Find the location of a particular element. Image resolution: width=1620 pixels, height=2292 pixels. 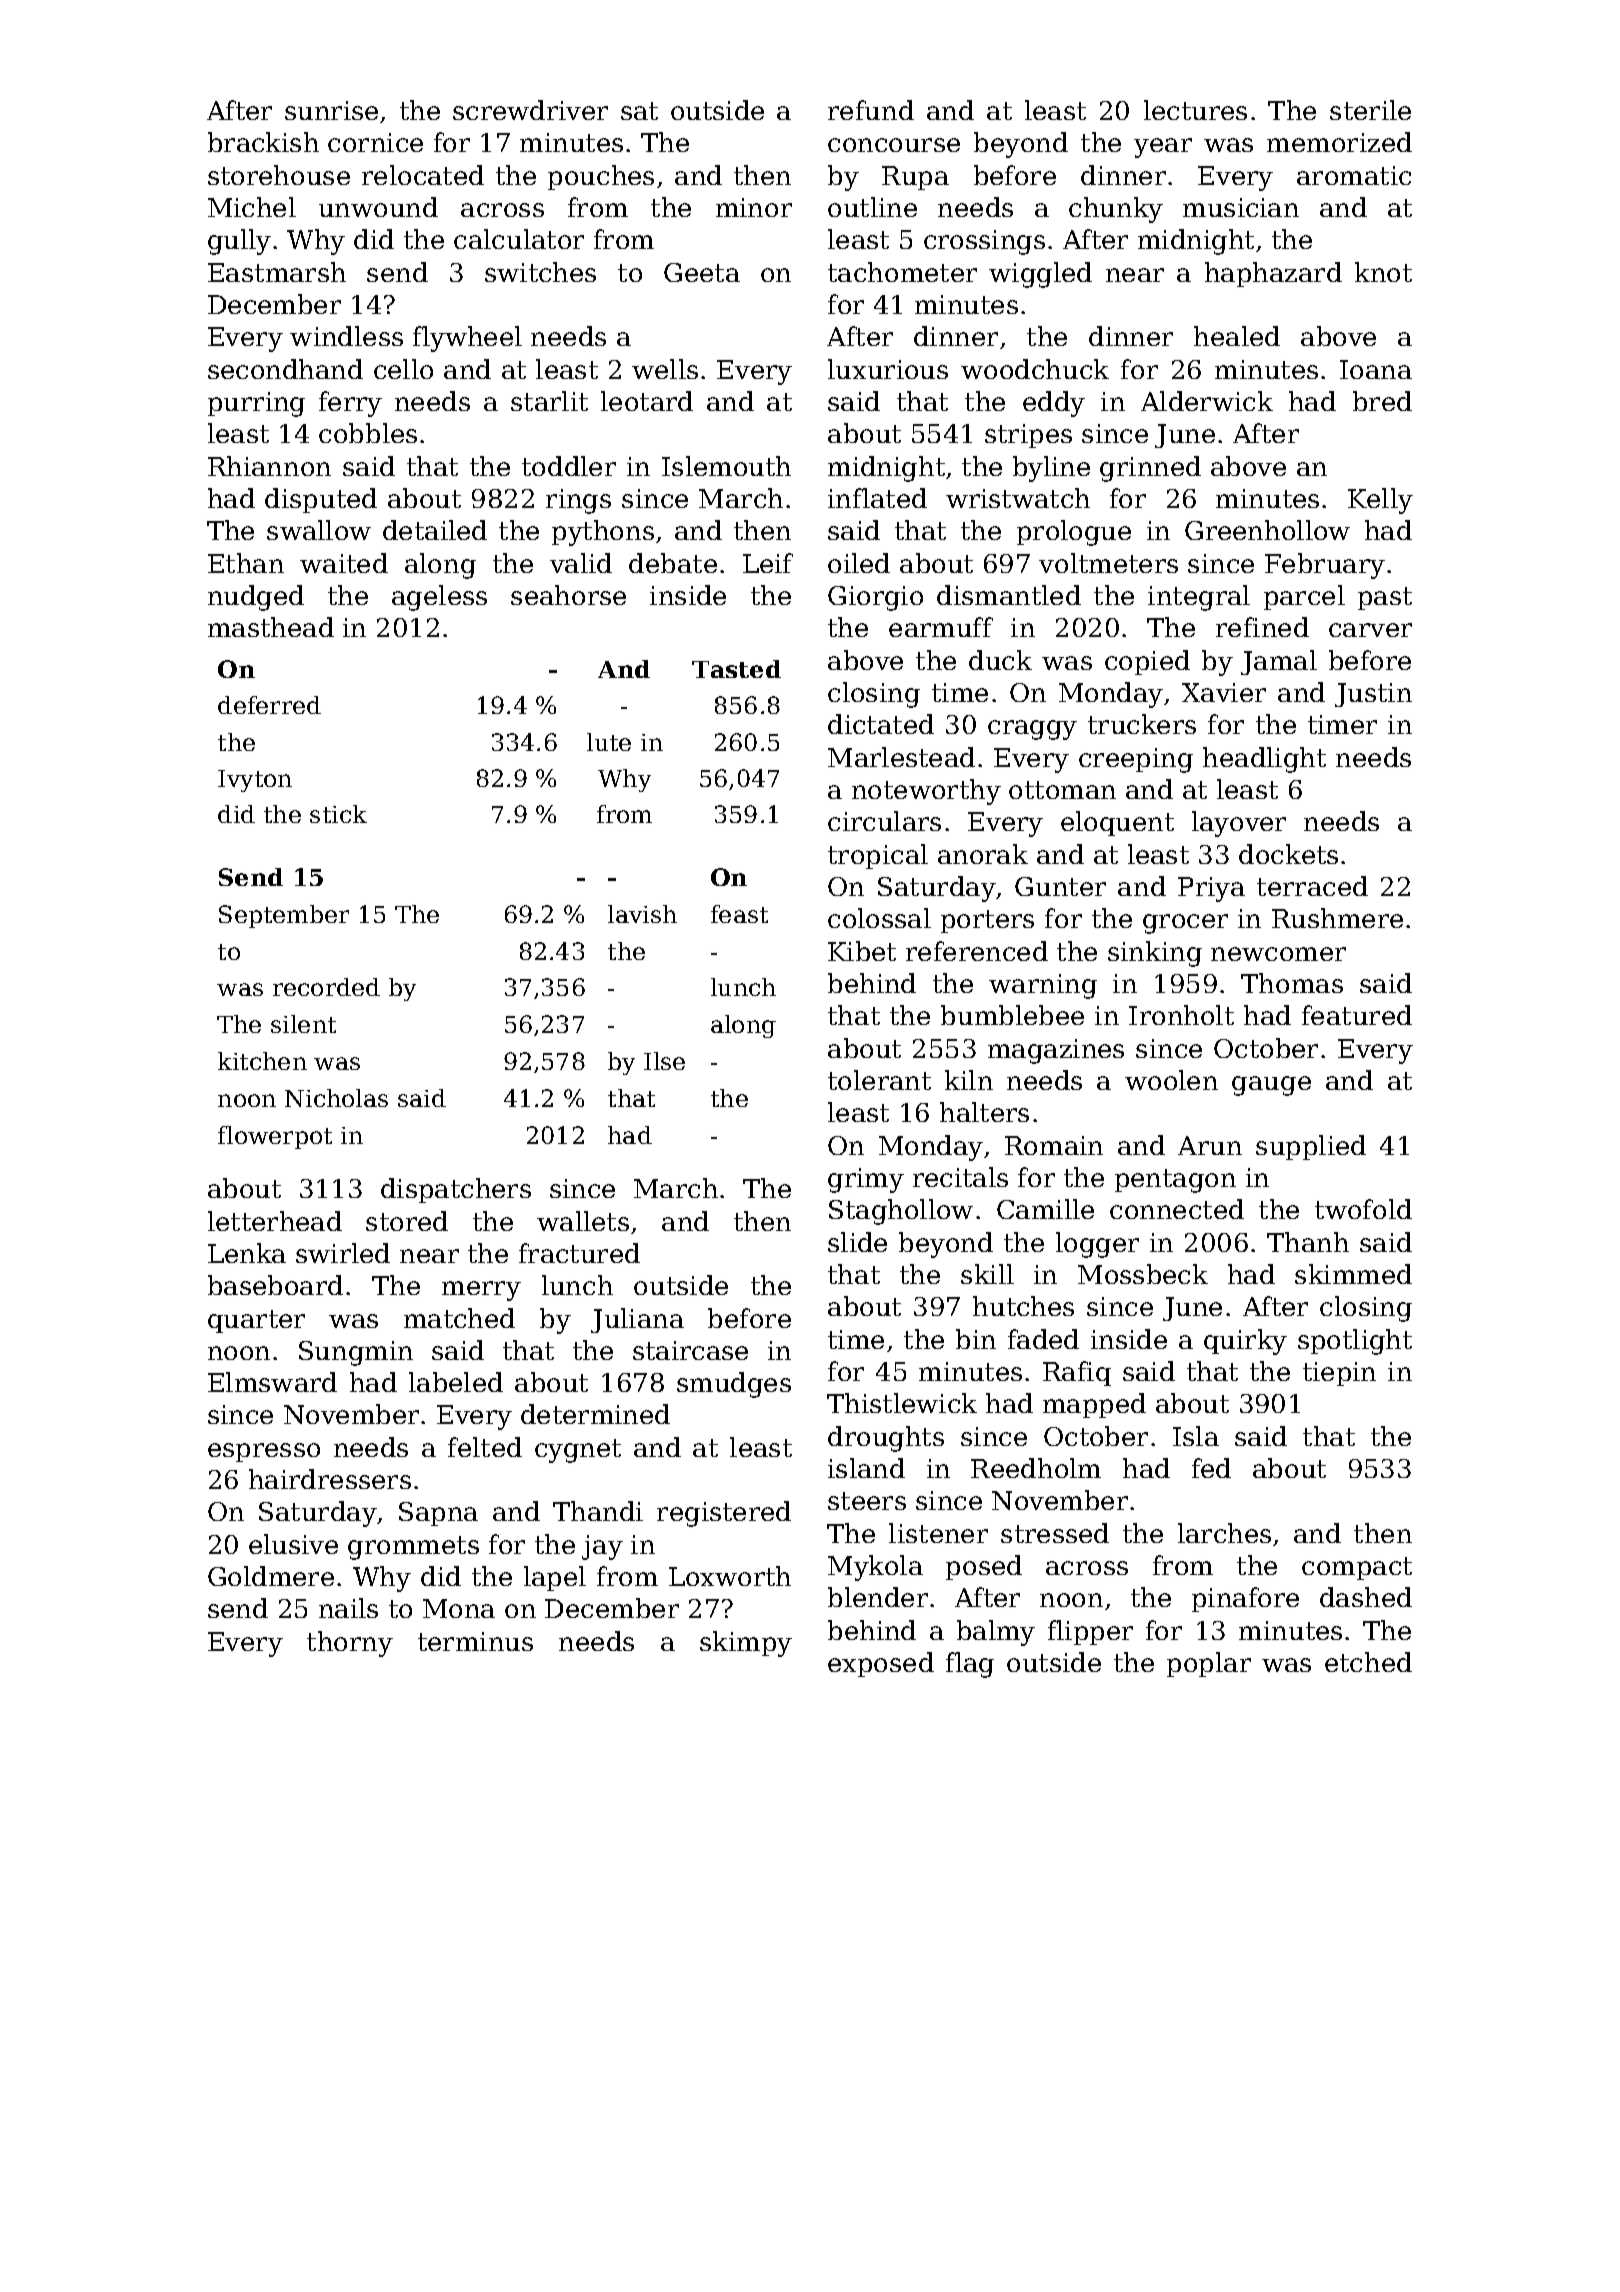

waited is located at coordinates (344, 563).
